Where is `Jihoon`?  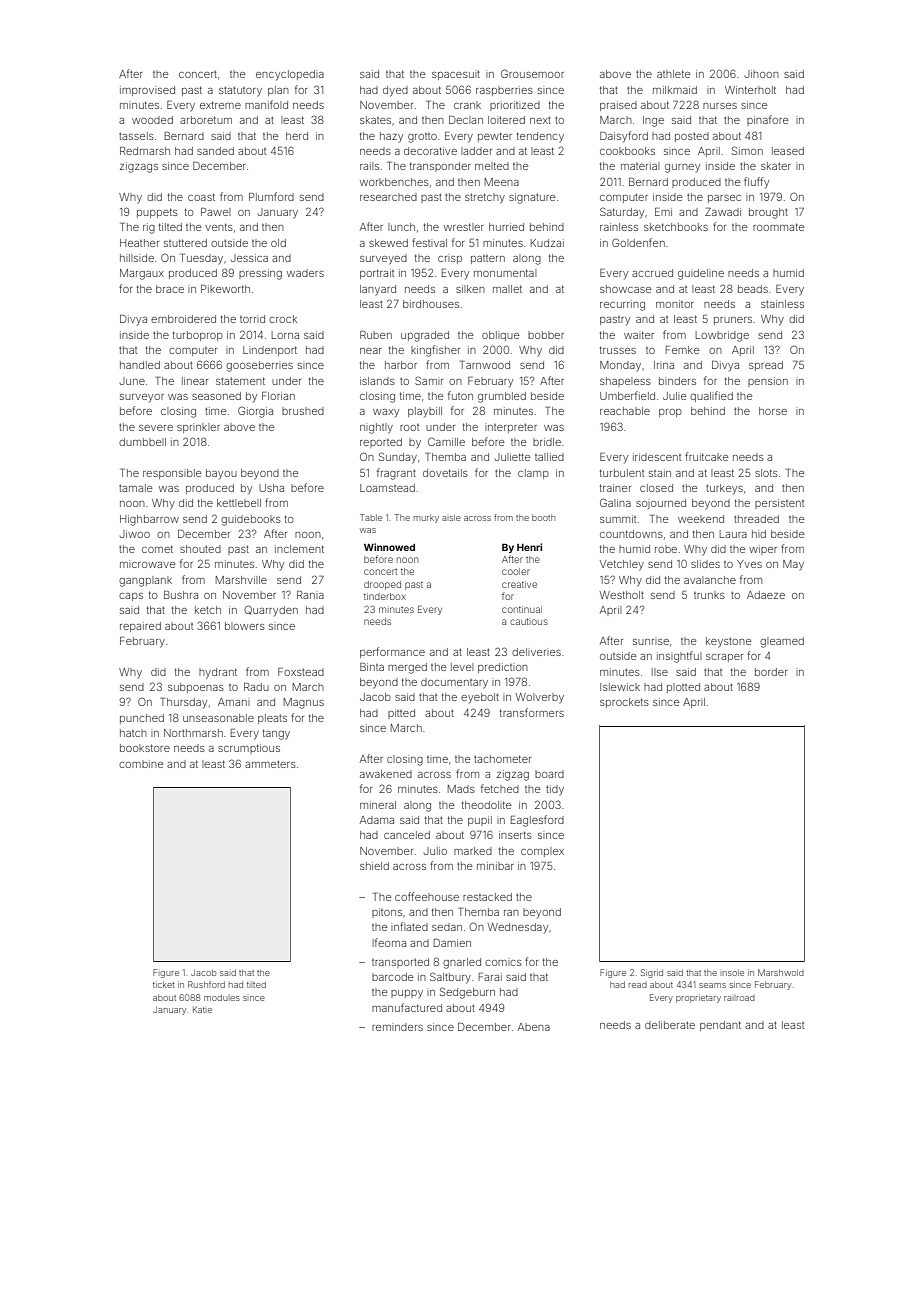
Jihoon is located at coordinates (762, 74).
